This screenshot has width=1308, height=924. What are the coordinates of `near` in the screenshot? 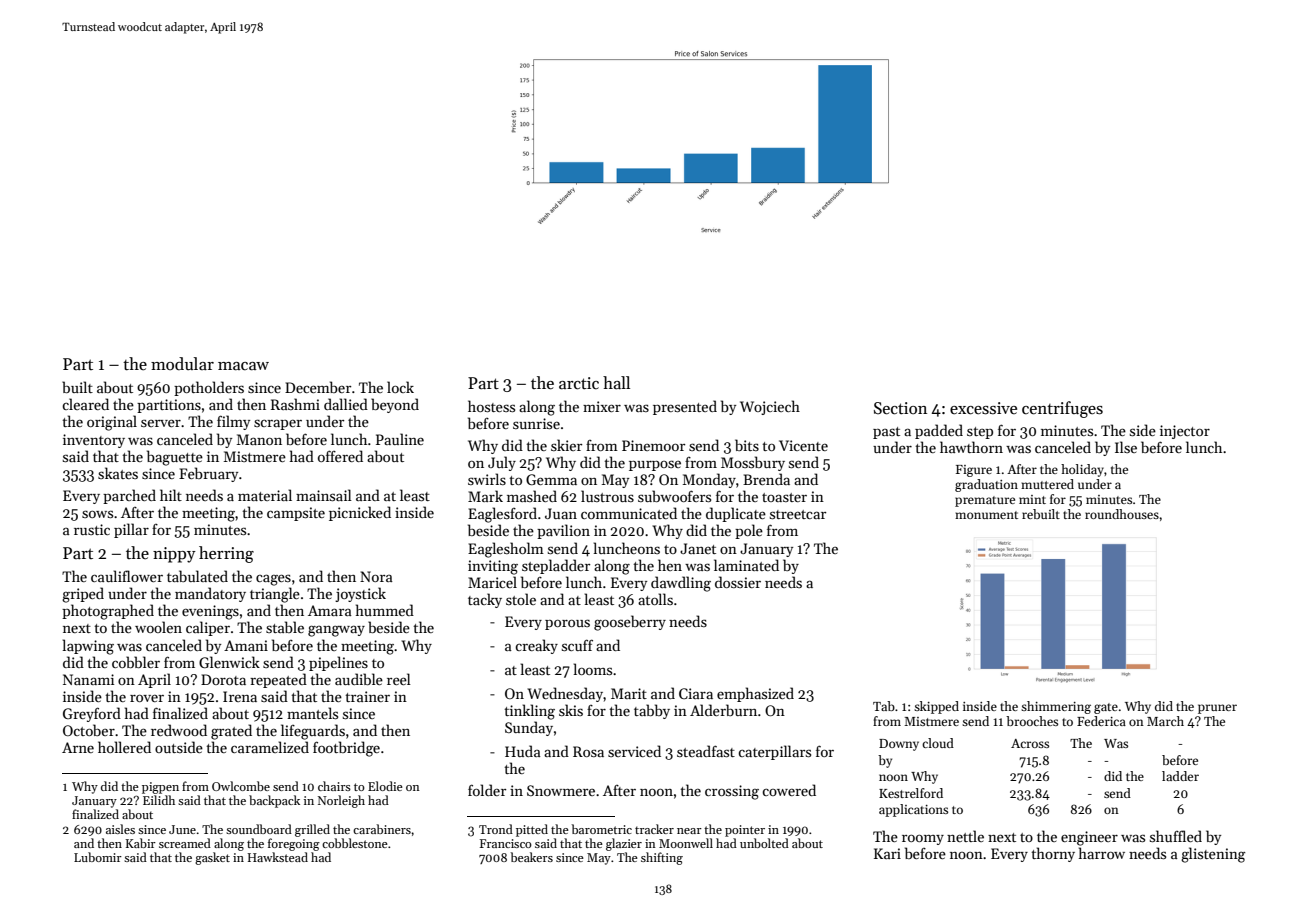 It's located at (689, 831).
